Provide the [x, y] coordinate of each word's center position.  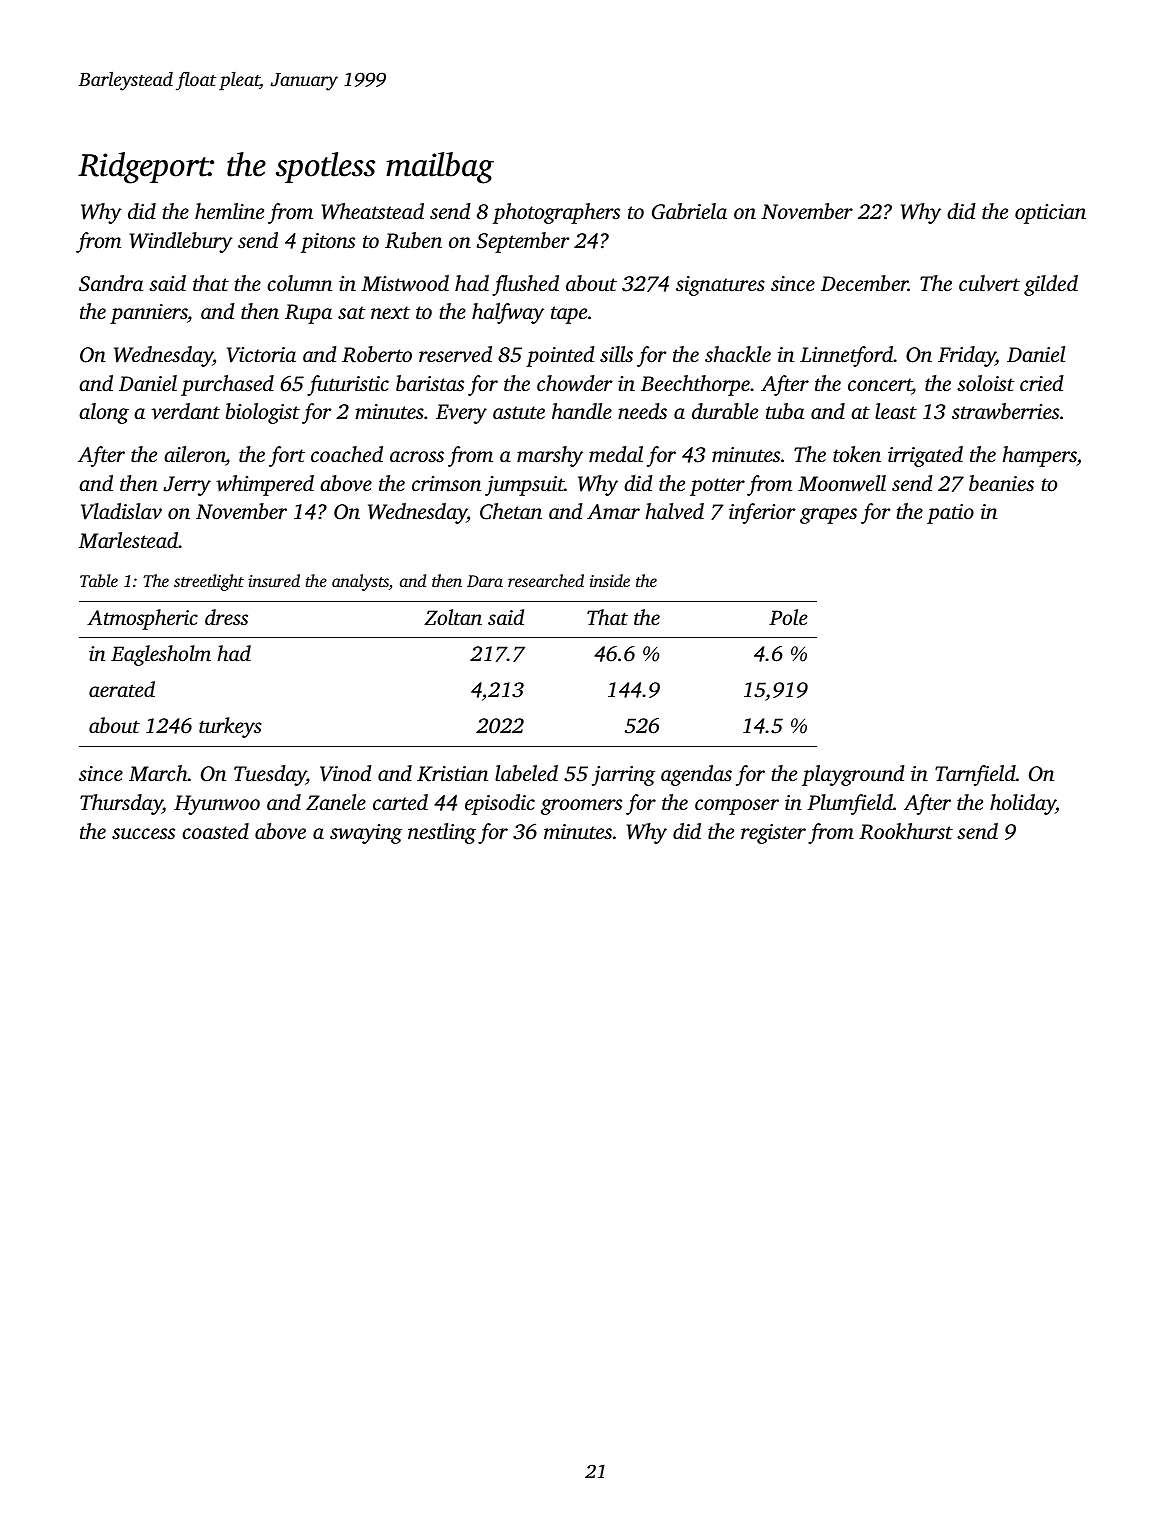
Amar [613, 511]
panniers [148, 314]
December [864, 283]
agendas [696, 775]
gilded [1051, 285]
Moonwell [842, 483]
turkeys [230, 727]
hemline [229, 211]
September [523, 242]
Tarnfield [975, 775]
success [143, 833]
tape [569, 315]
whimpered [265, 485]
